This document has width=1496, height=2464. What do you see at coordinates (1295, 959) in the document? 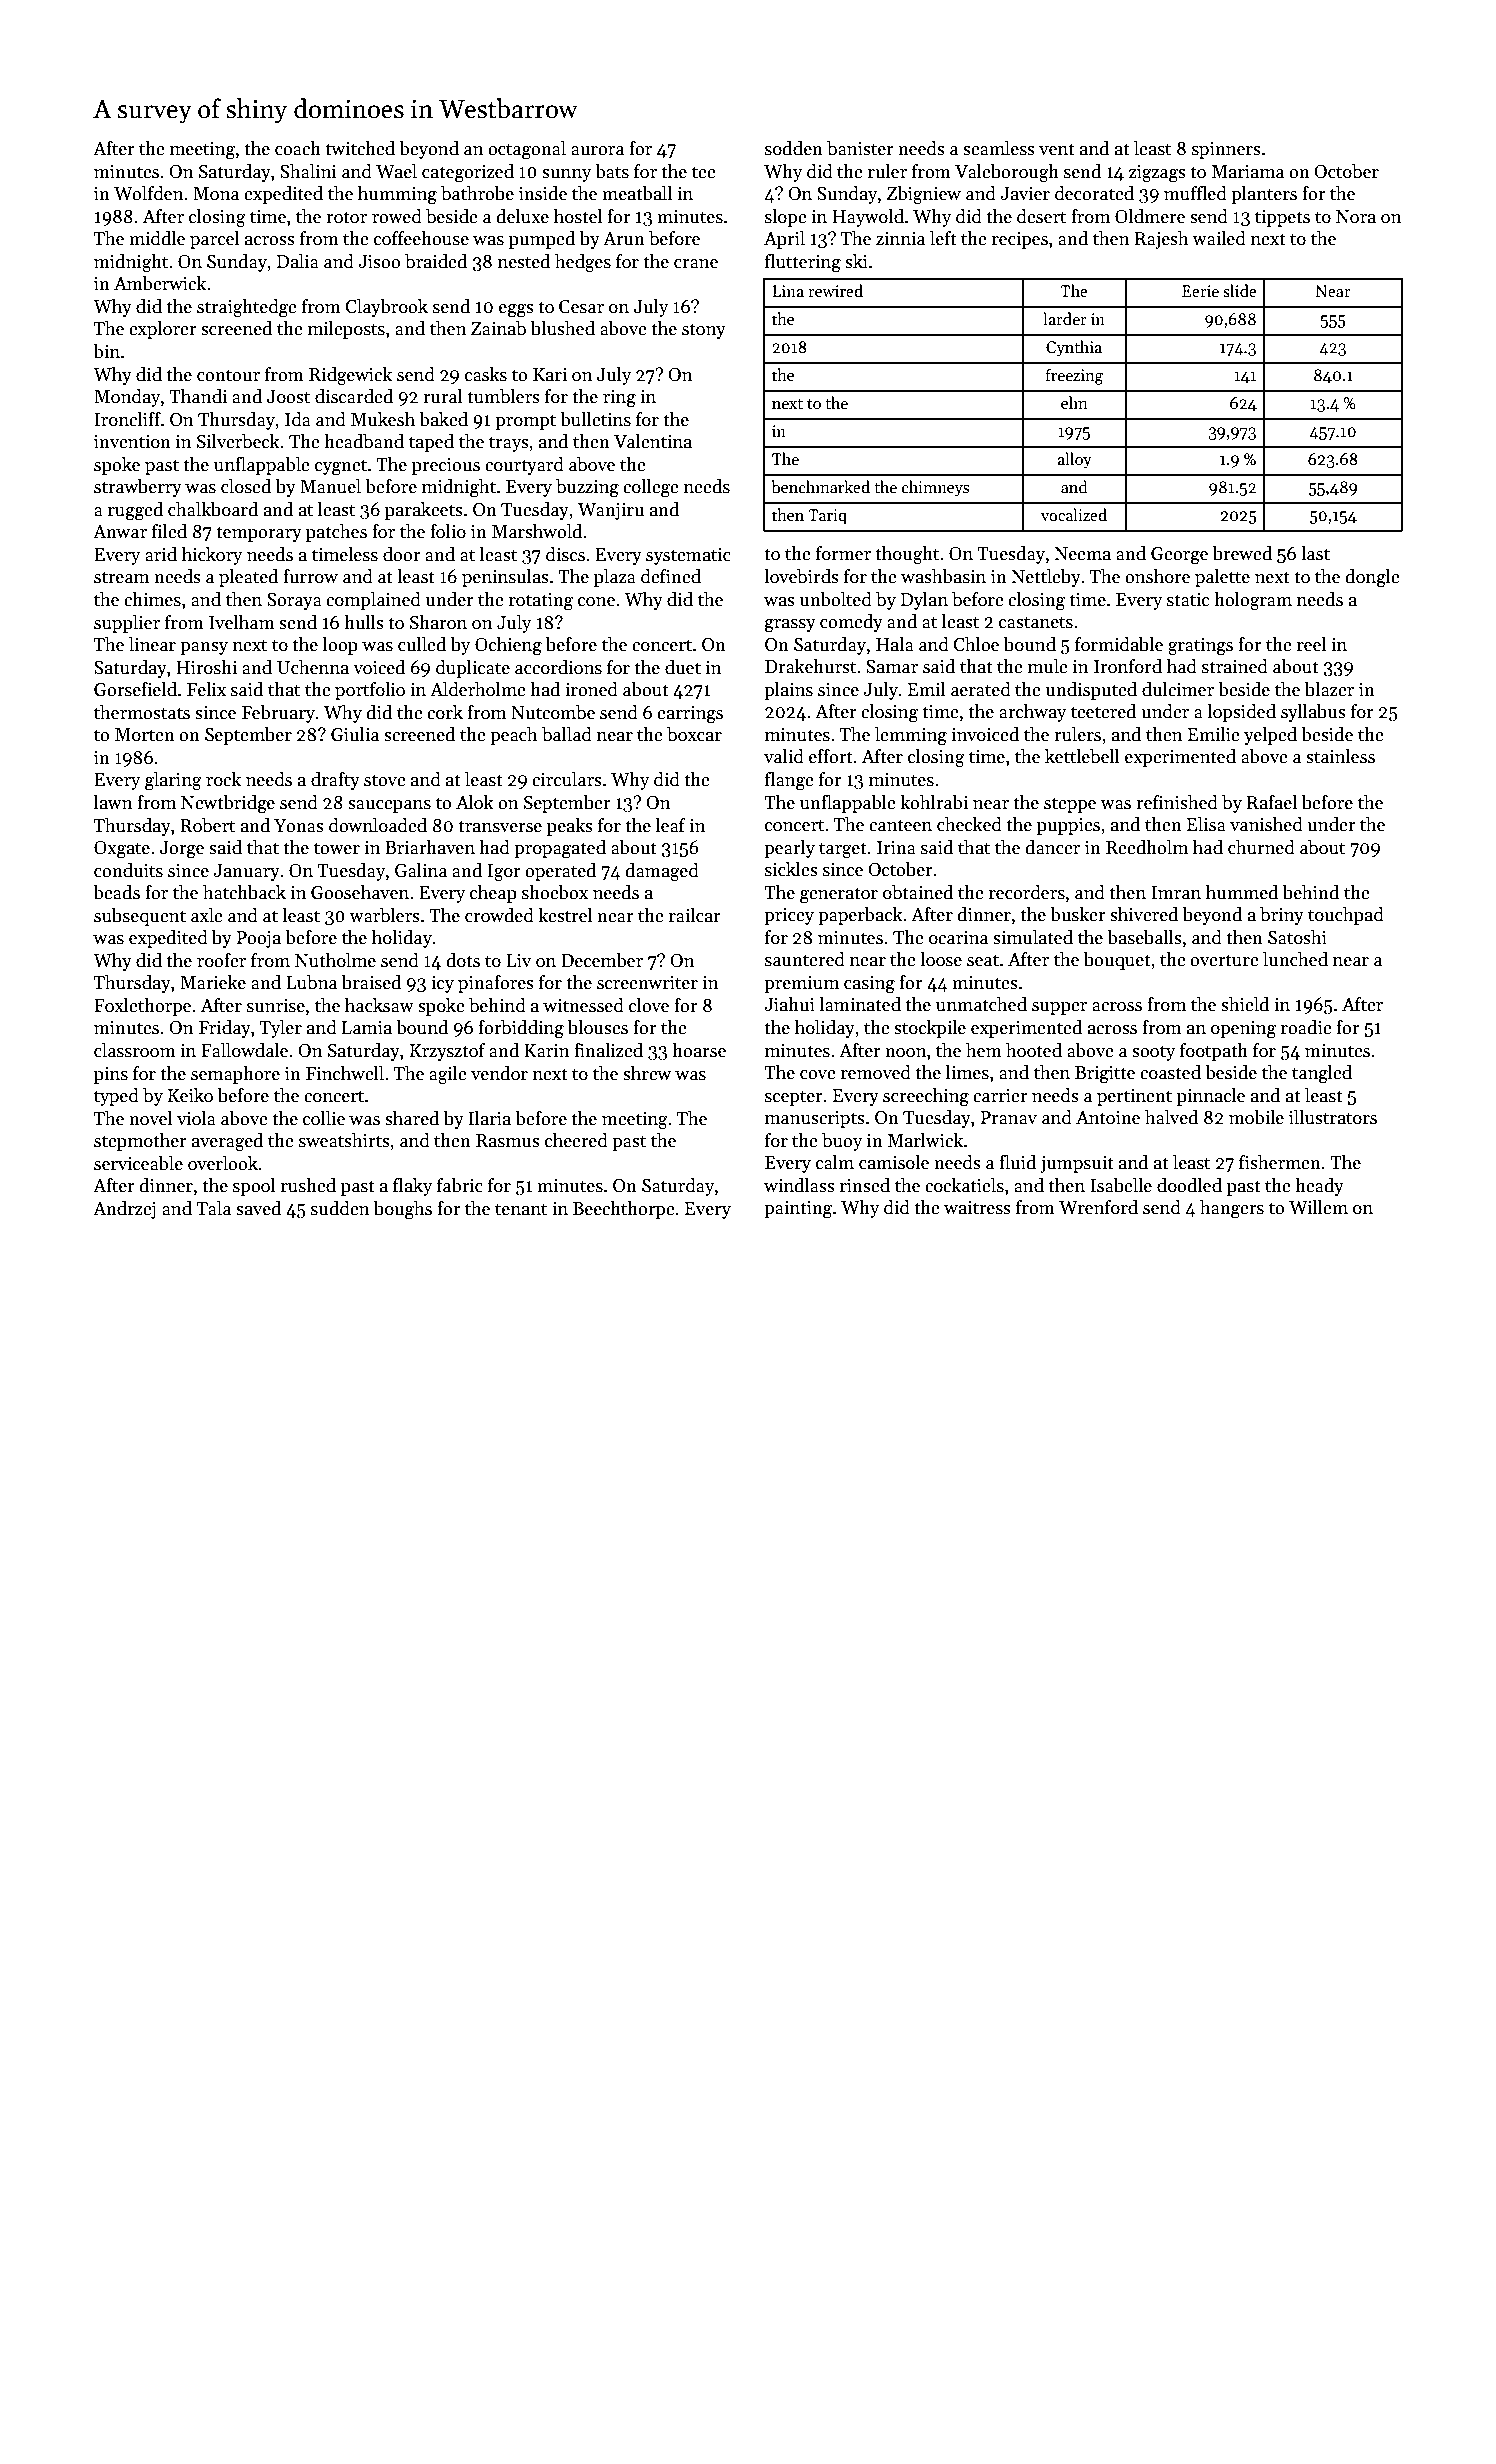
I see `lunched` at bounding box center [1295, 959].
